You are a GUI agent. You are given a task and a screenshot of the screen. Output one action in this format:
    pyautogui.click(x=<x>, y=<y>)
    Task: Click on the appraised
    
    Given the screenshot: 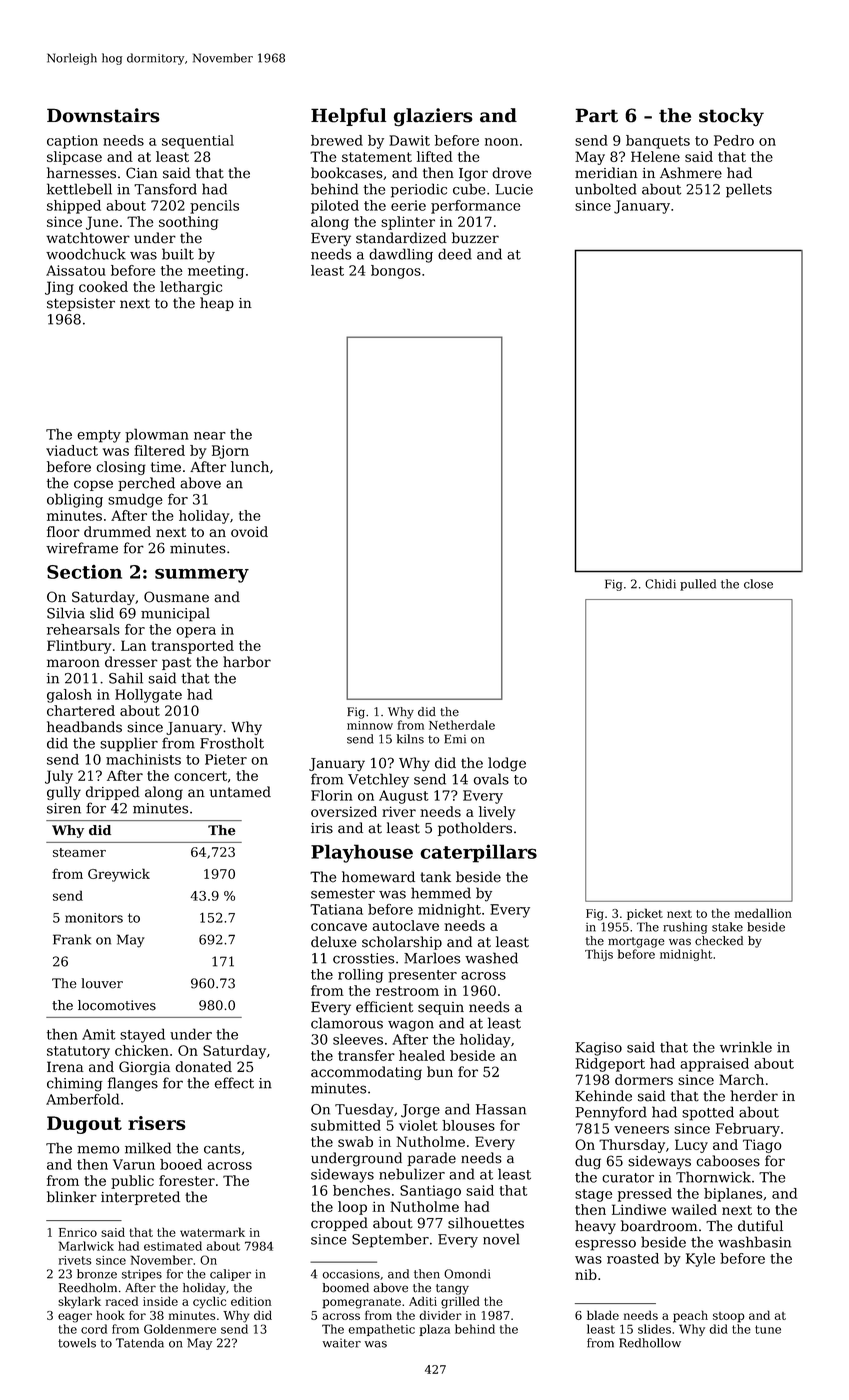 What is the action you would take?
    pyautogui.click(x=714, y=1065)
